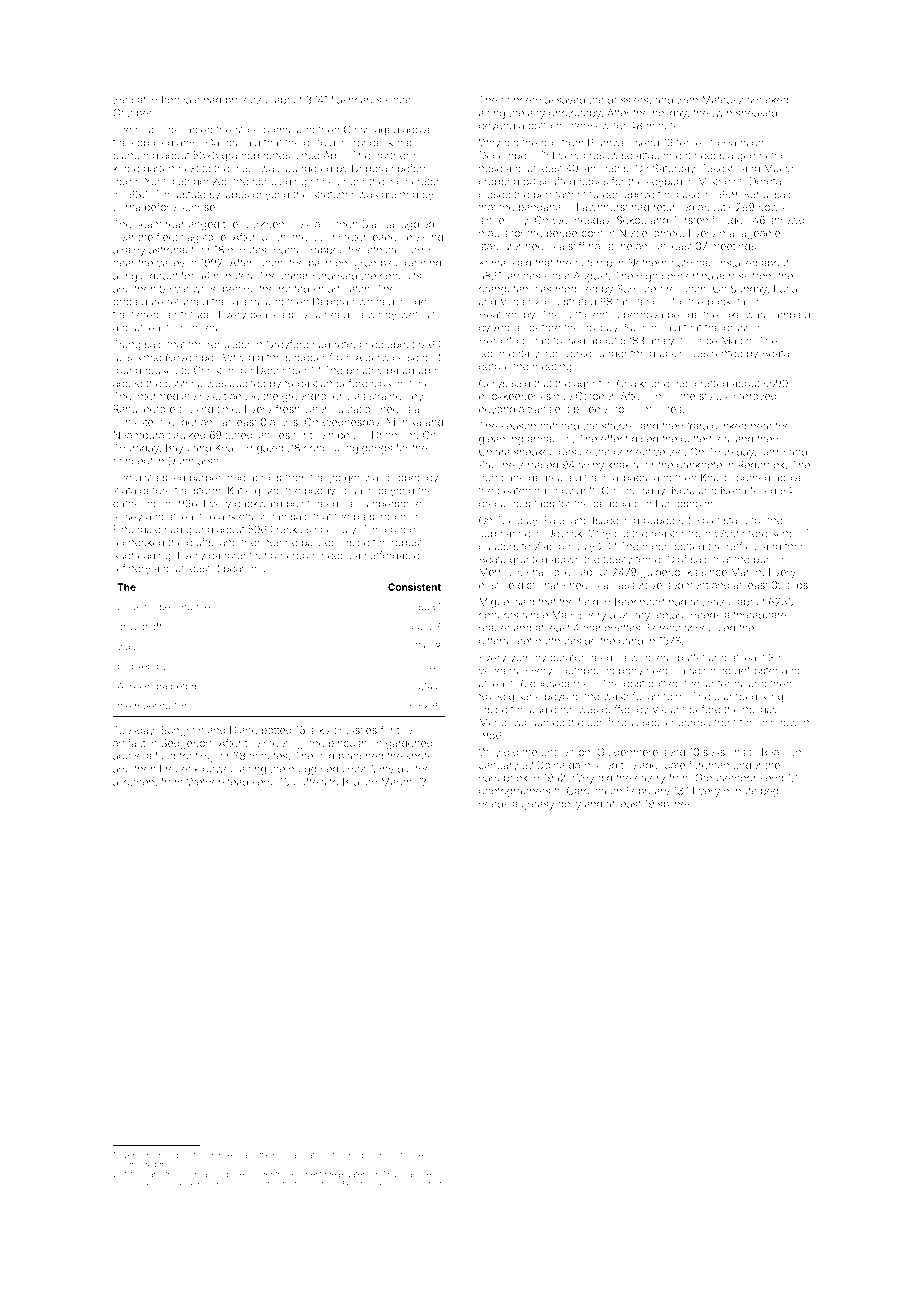 This screenshot has height=1308, width=924. Describe the element at coordinates (248, 101) in the screenshot. I see `projected` at that location.
